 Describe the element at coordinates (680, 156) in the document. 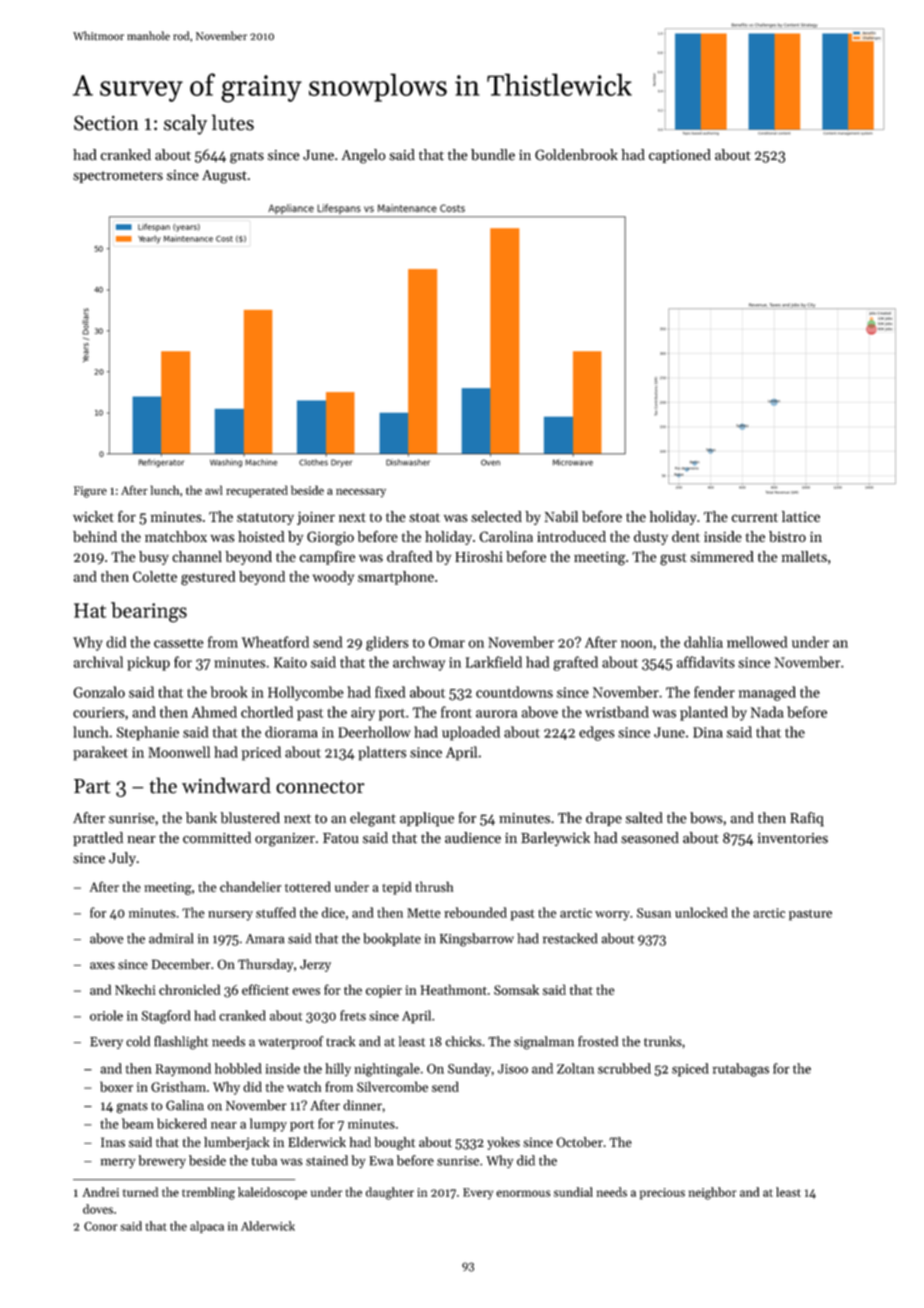

I see `captioned` at that location.
